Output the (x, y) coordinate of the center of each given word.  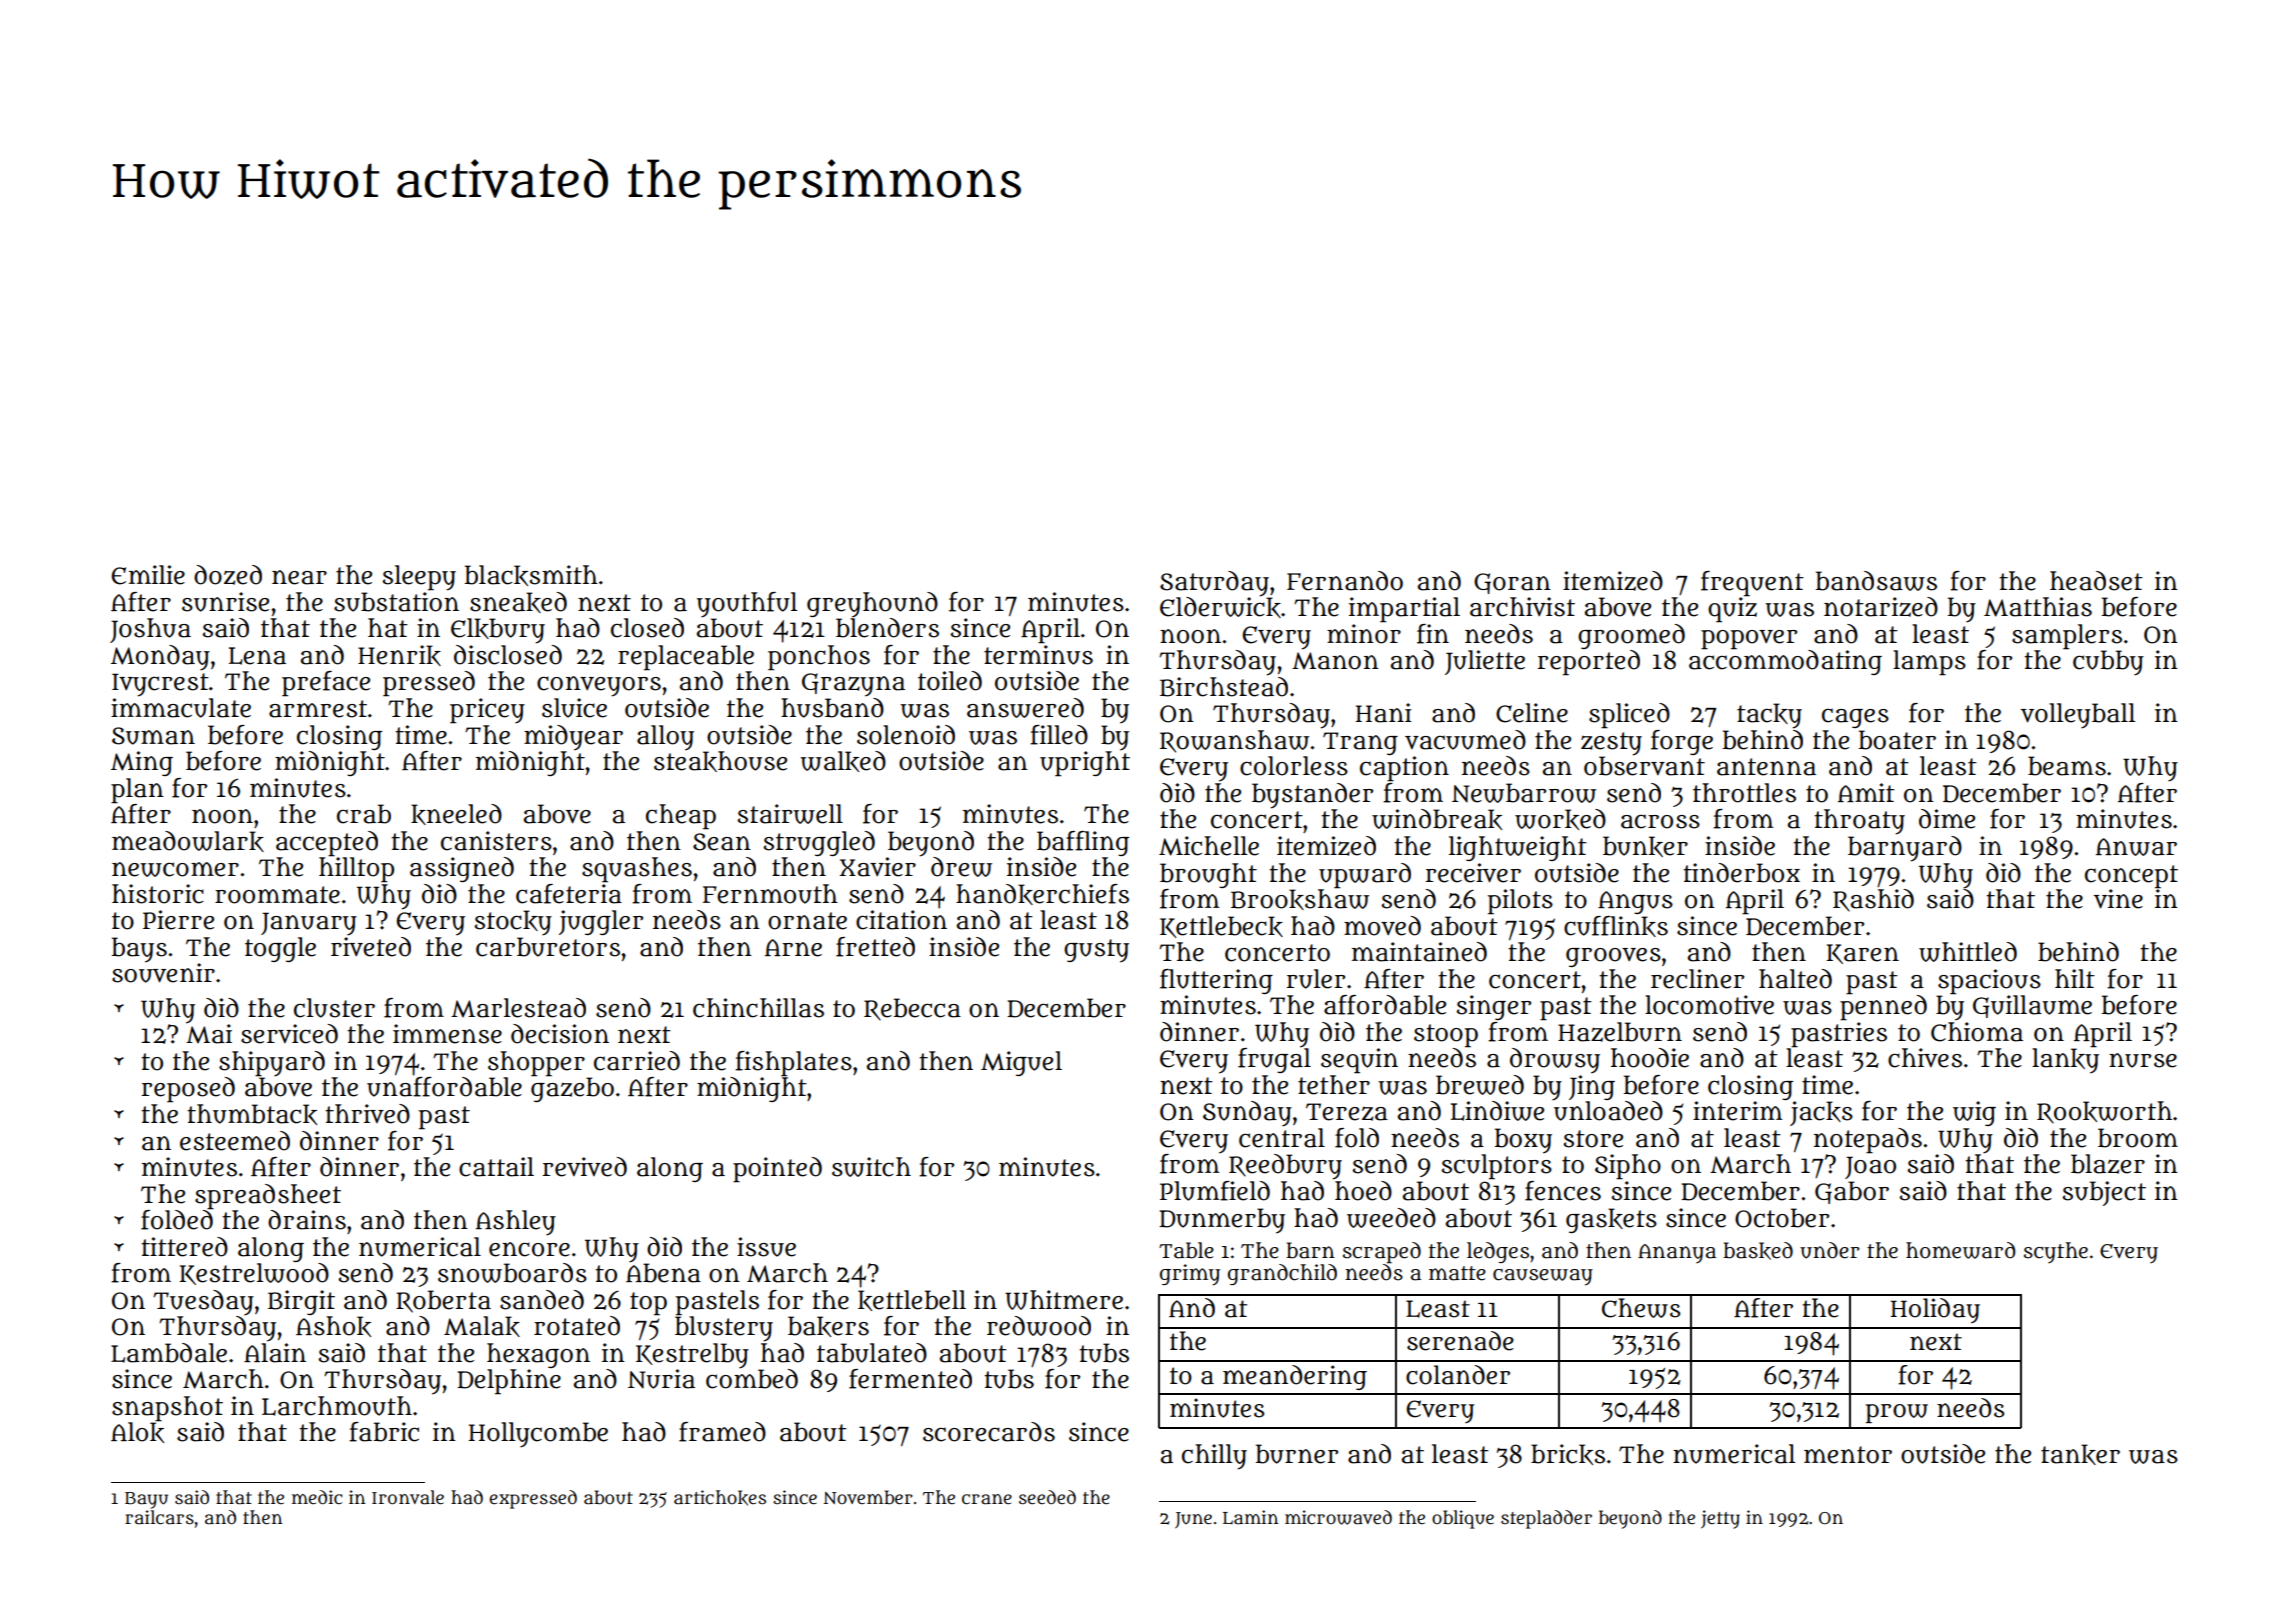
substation (396, 602)
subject (2104, 1193)
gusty (1096, 951)
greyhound (872, 605)
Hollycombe (538, 1435)
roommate (277, 895)
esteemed (235, 1141)
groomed (1631, 636)
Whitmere (1064, 1300)
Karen (1862, 954)
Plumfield (1215, 1191)
